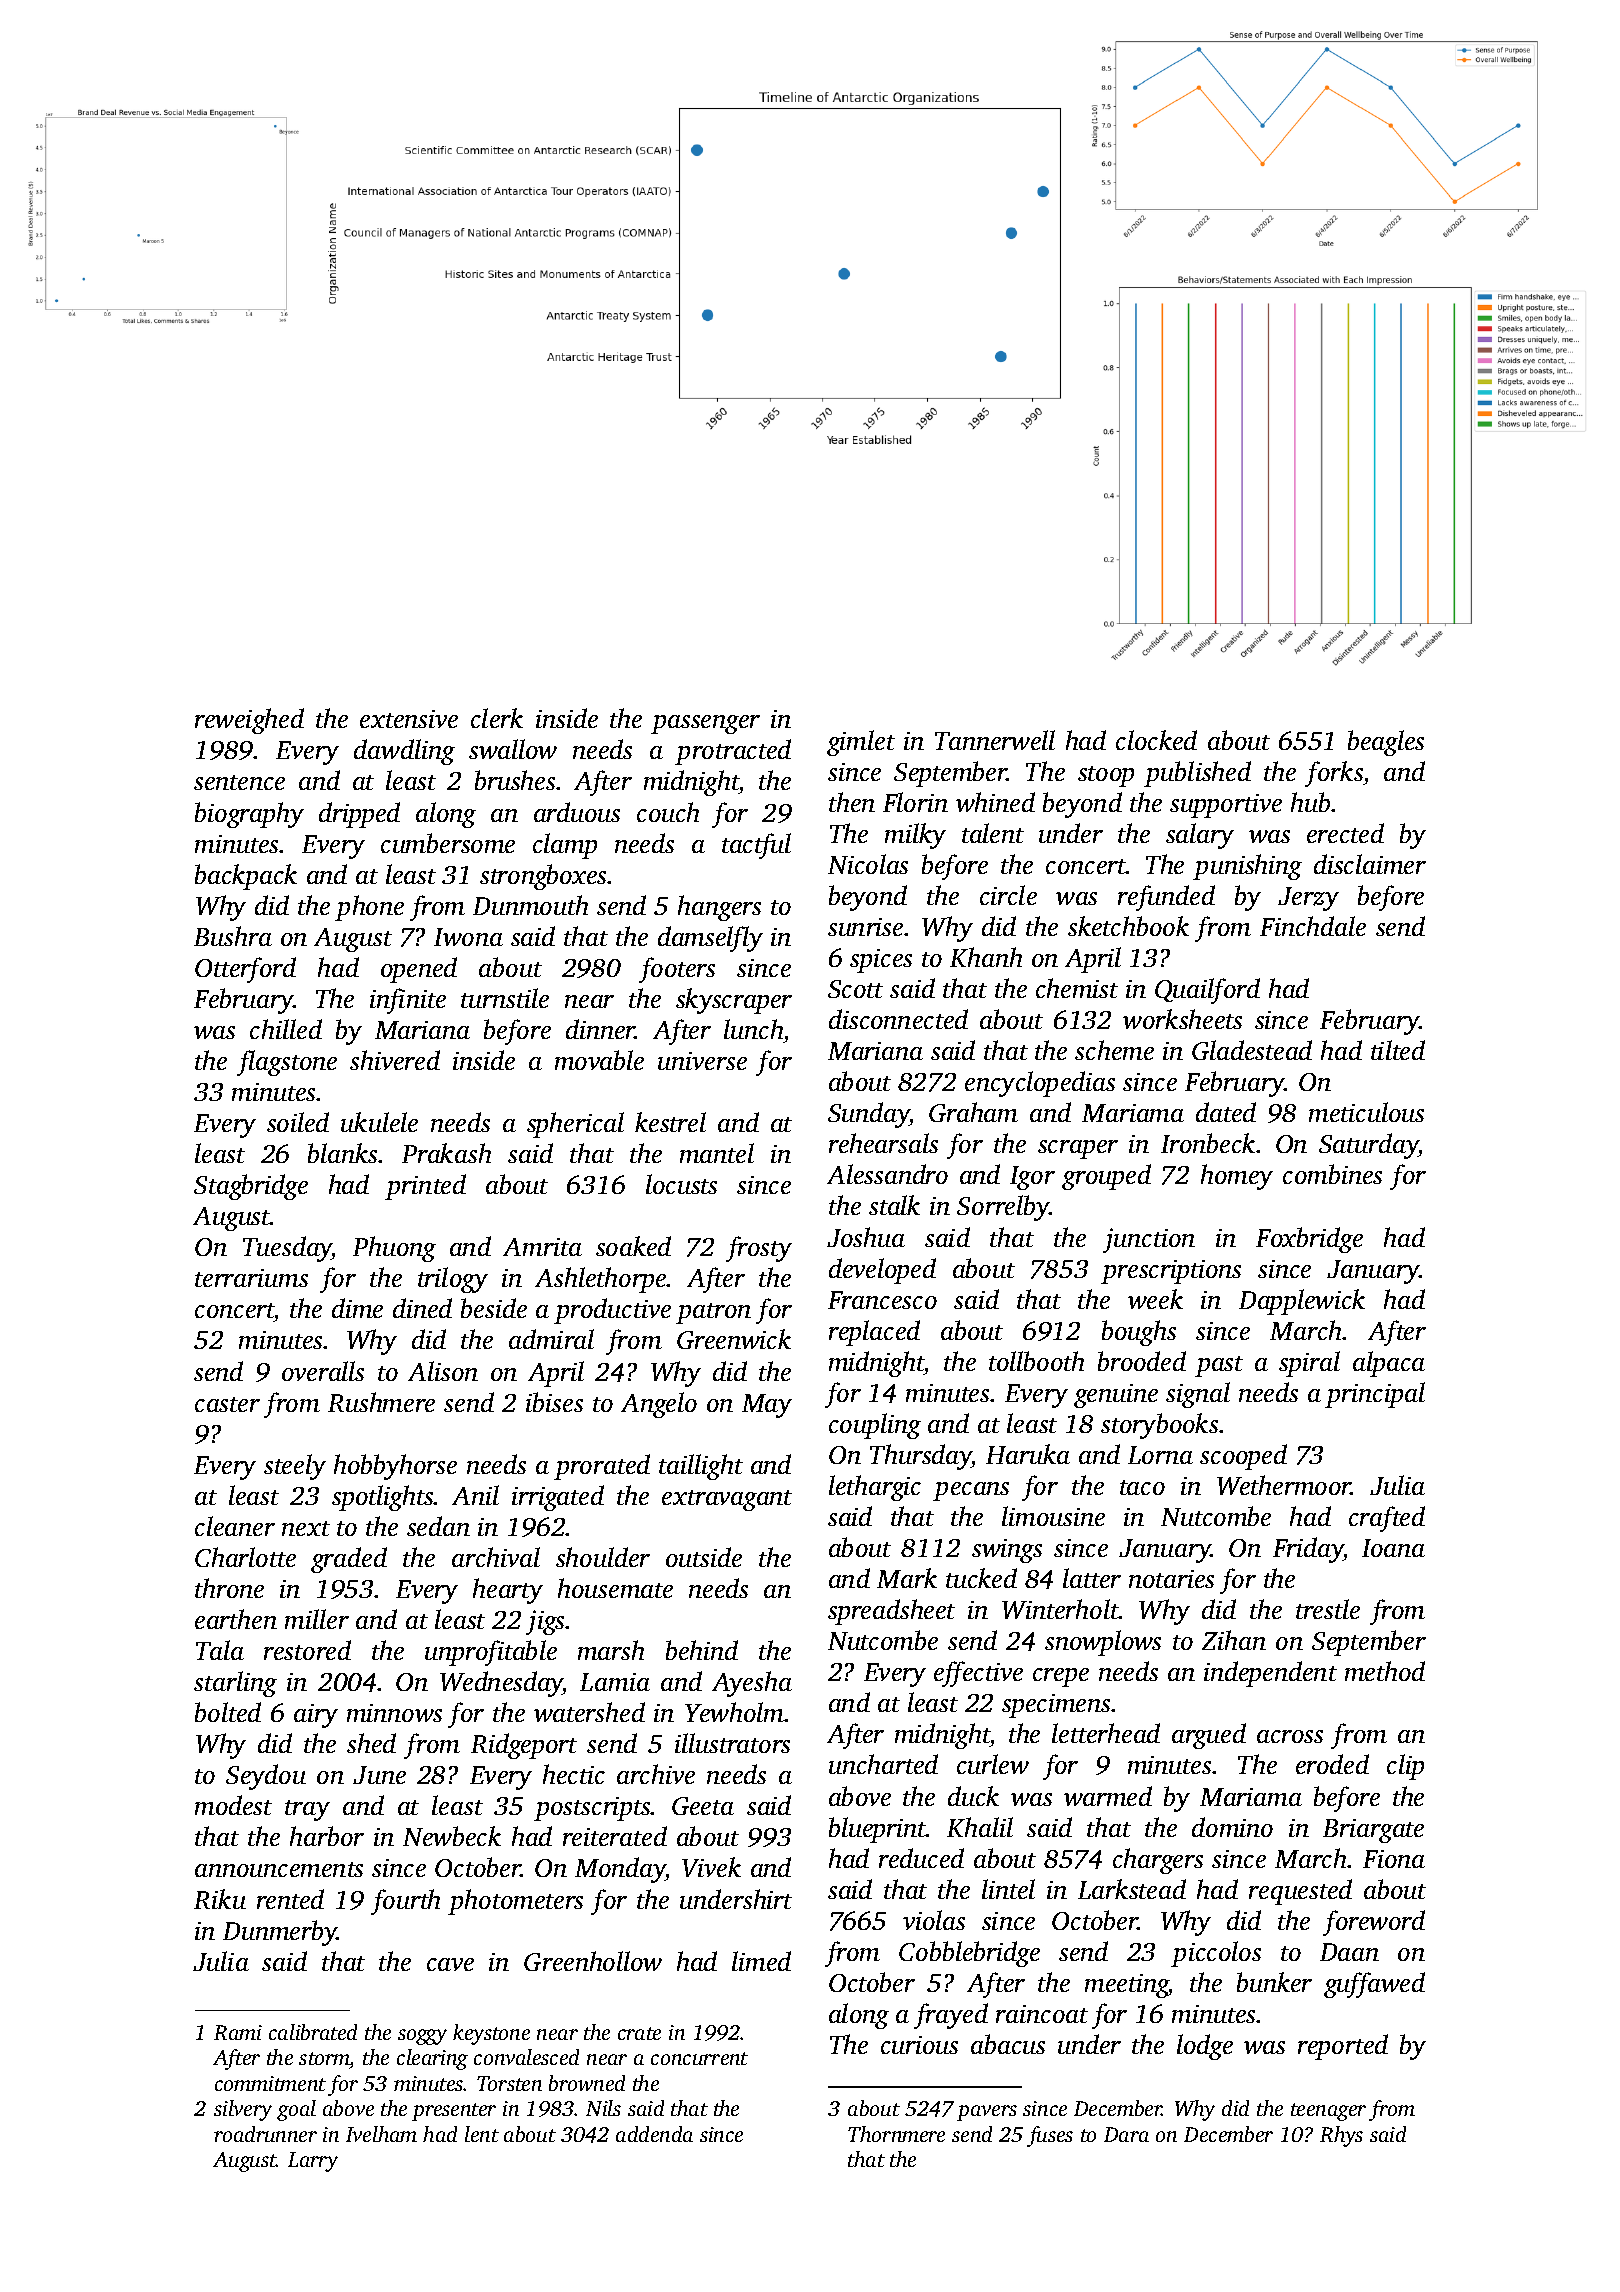  Describe the element at coordinates (243, 2110) in the screenshot. I see `silvery` at that location.
